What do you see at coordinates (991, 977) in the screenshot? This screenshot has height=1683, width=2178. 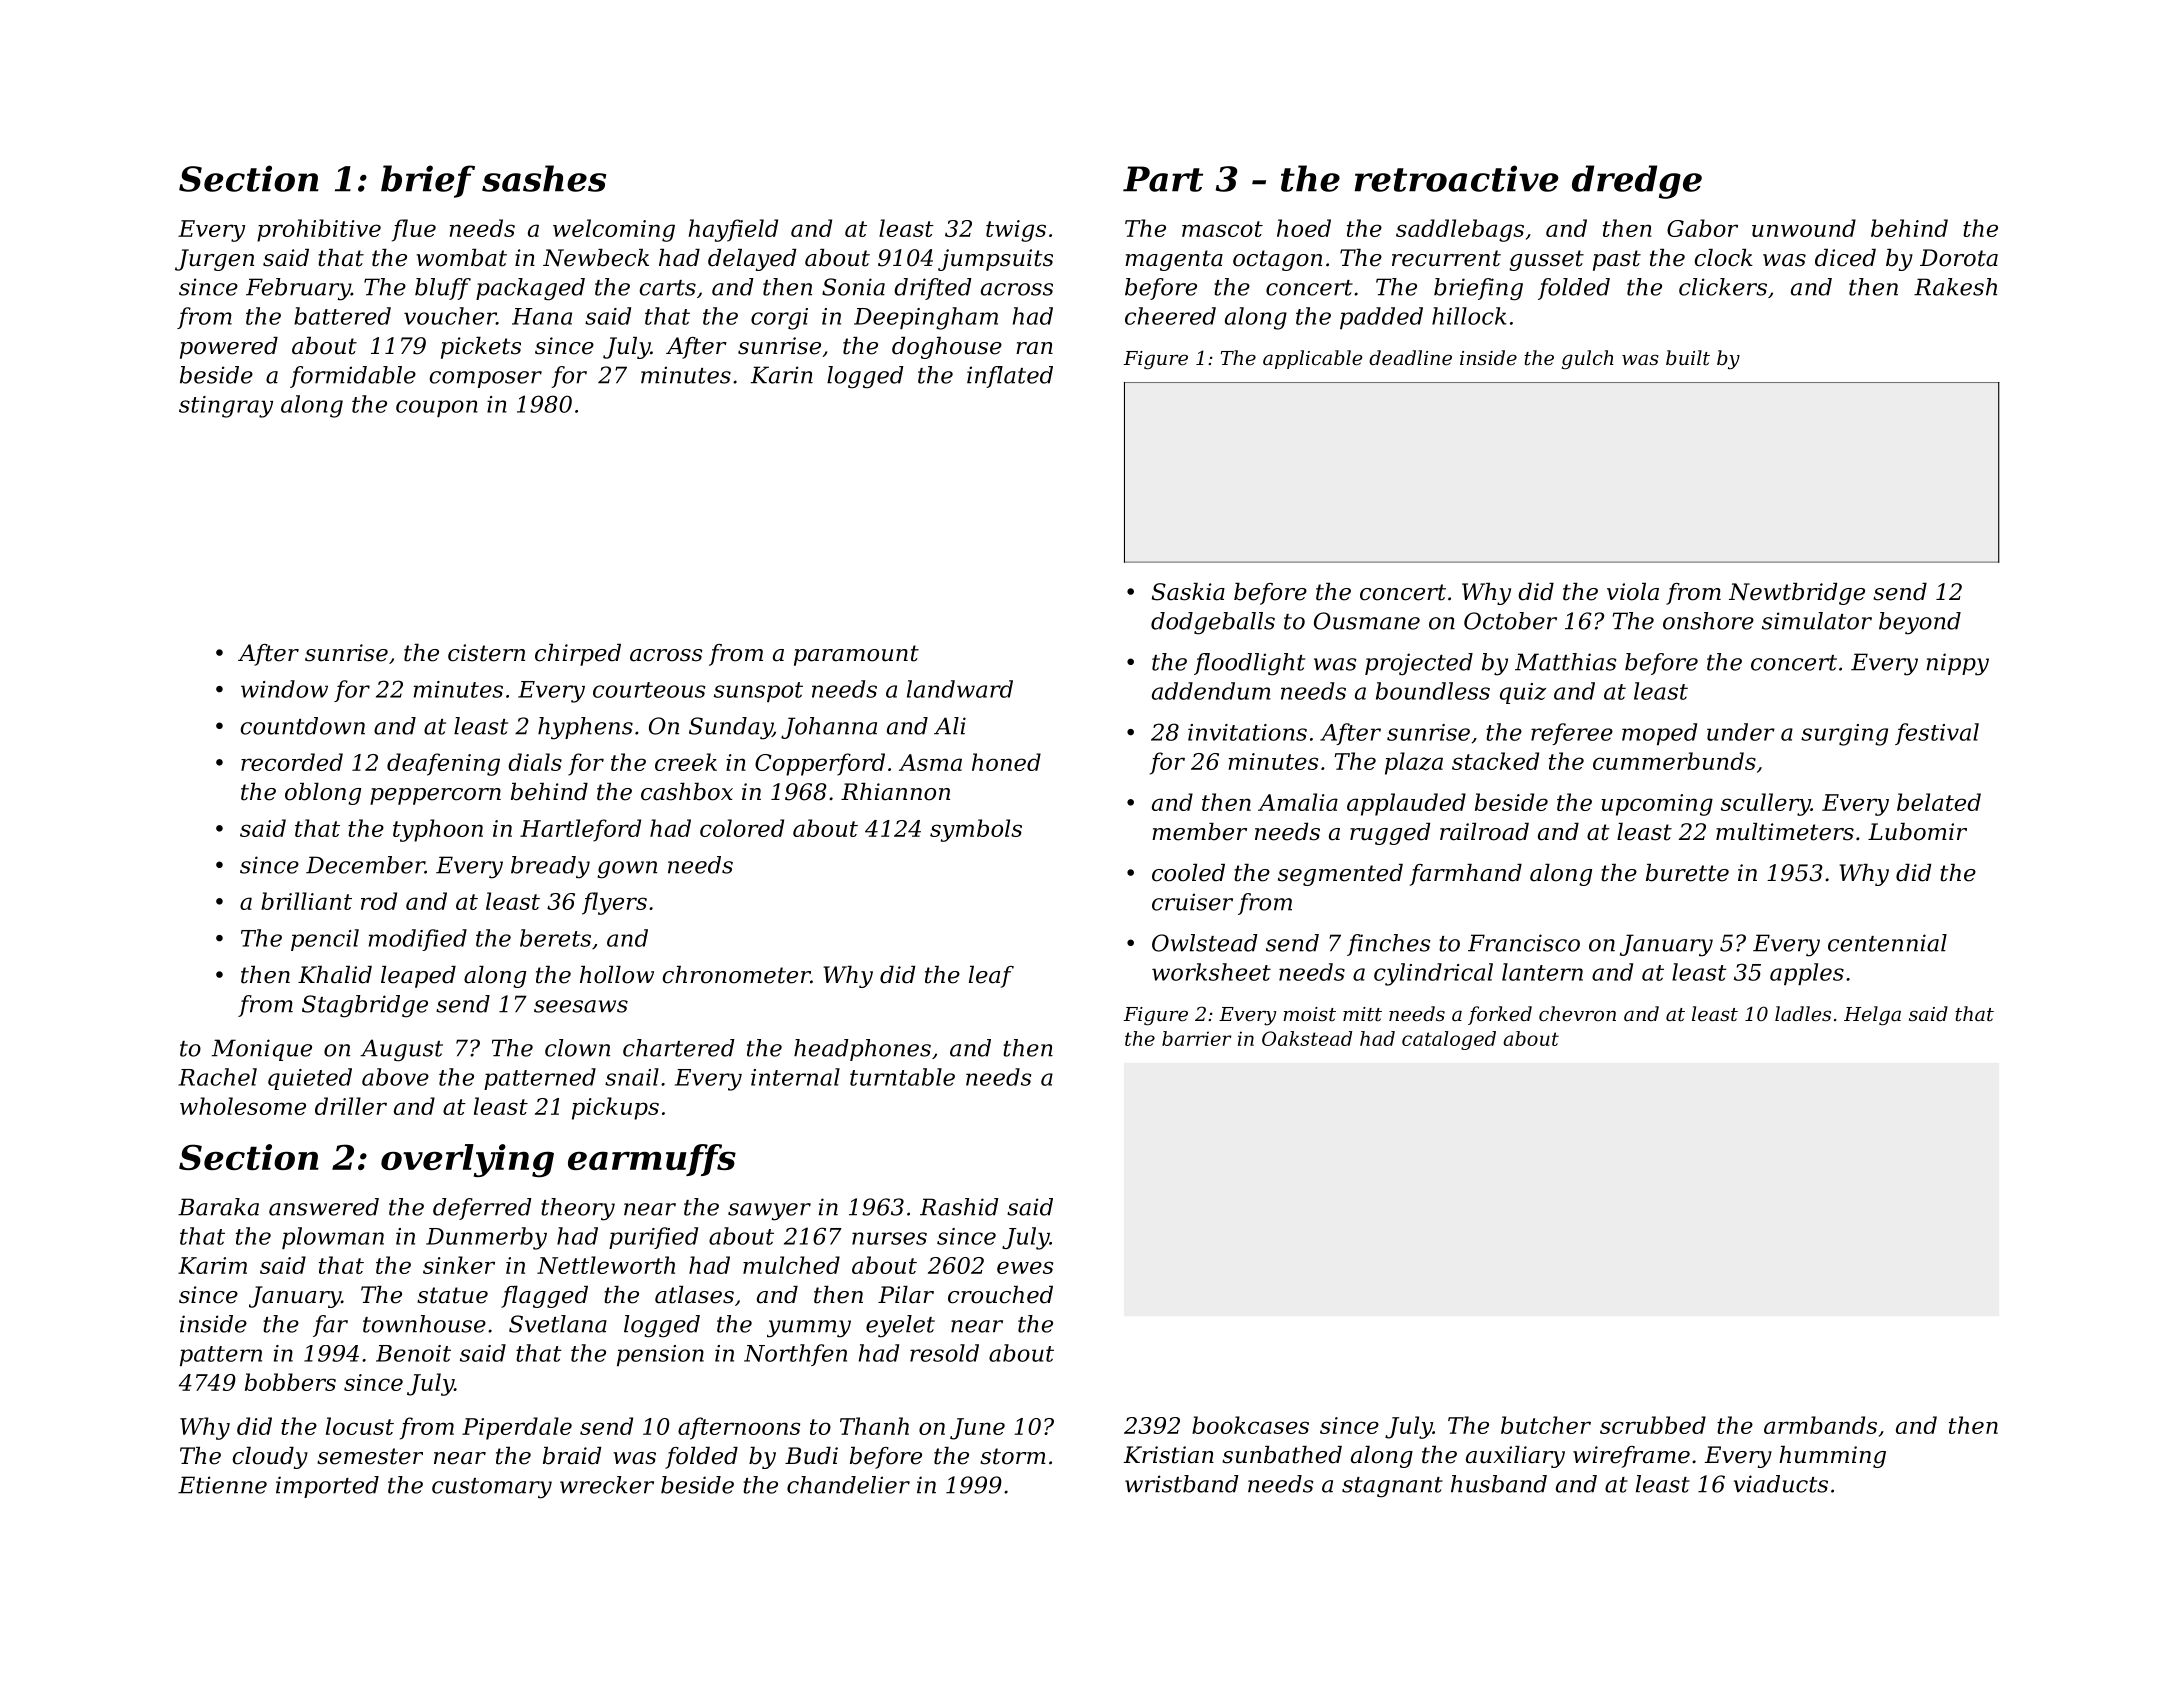 I see `leaf` at bounding box center [991, 977].
